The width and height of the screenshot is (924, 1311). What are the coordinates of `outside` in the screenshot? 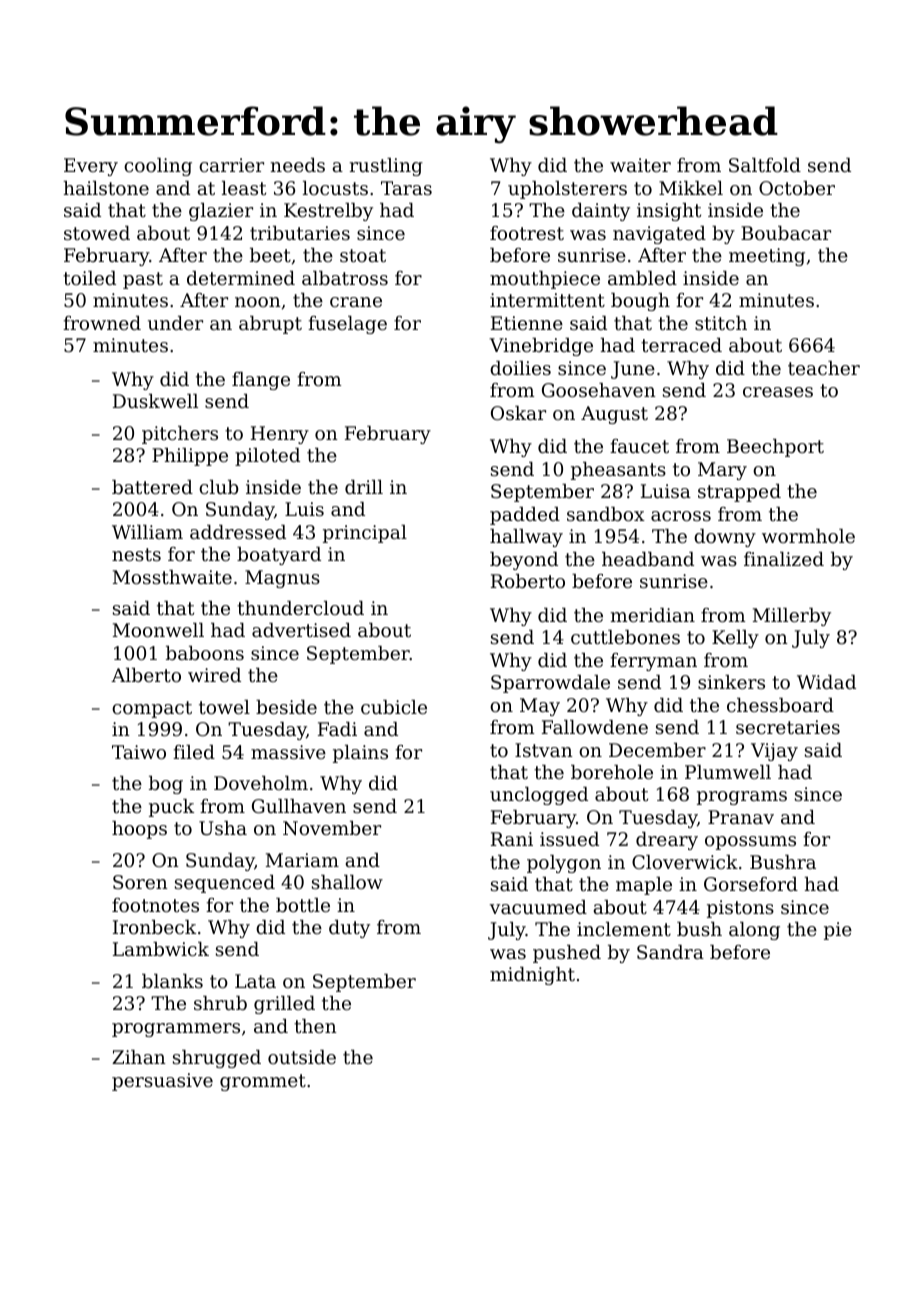 It's located at (302, 1057).
